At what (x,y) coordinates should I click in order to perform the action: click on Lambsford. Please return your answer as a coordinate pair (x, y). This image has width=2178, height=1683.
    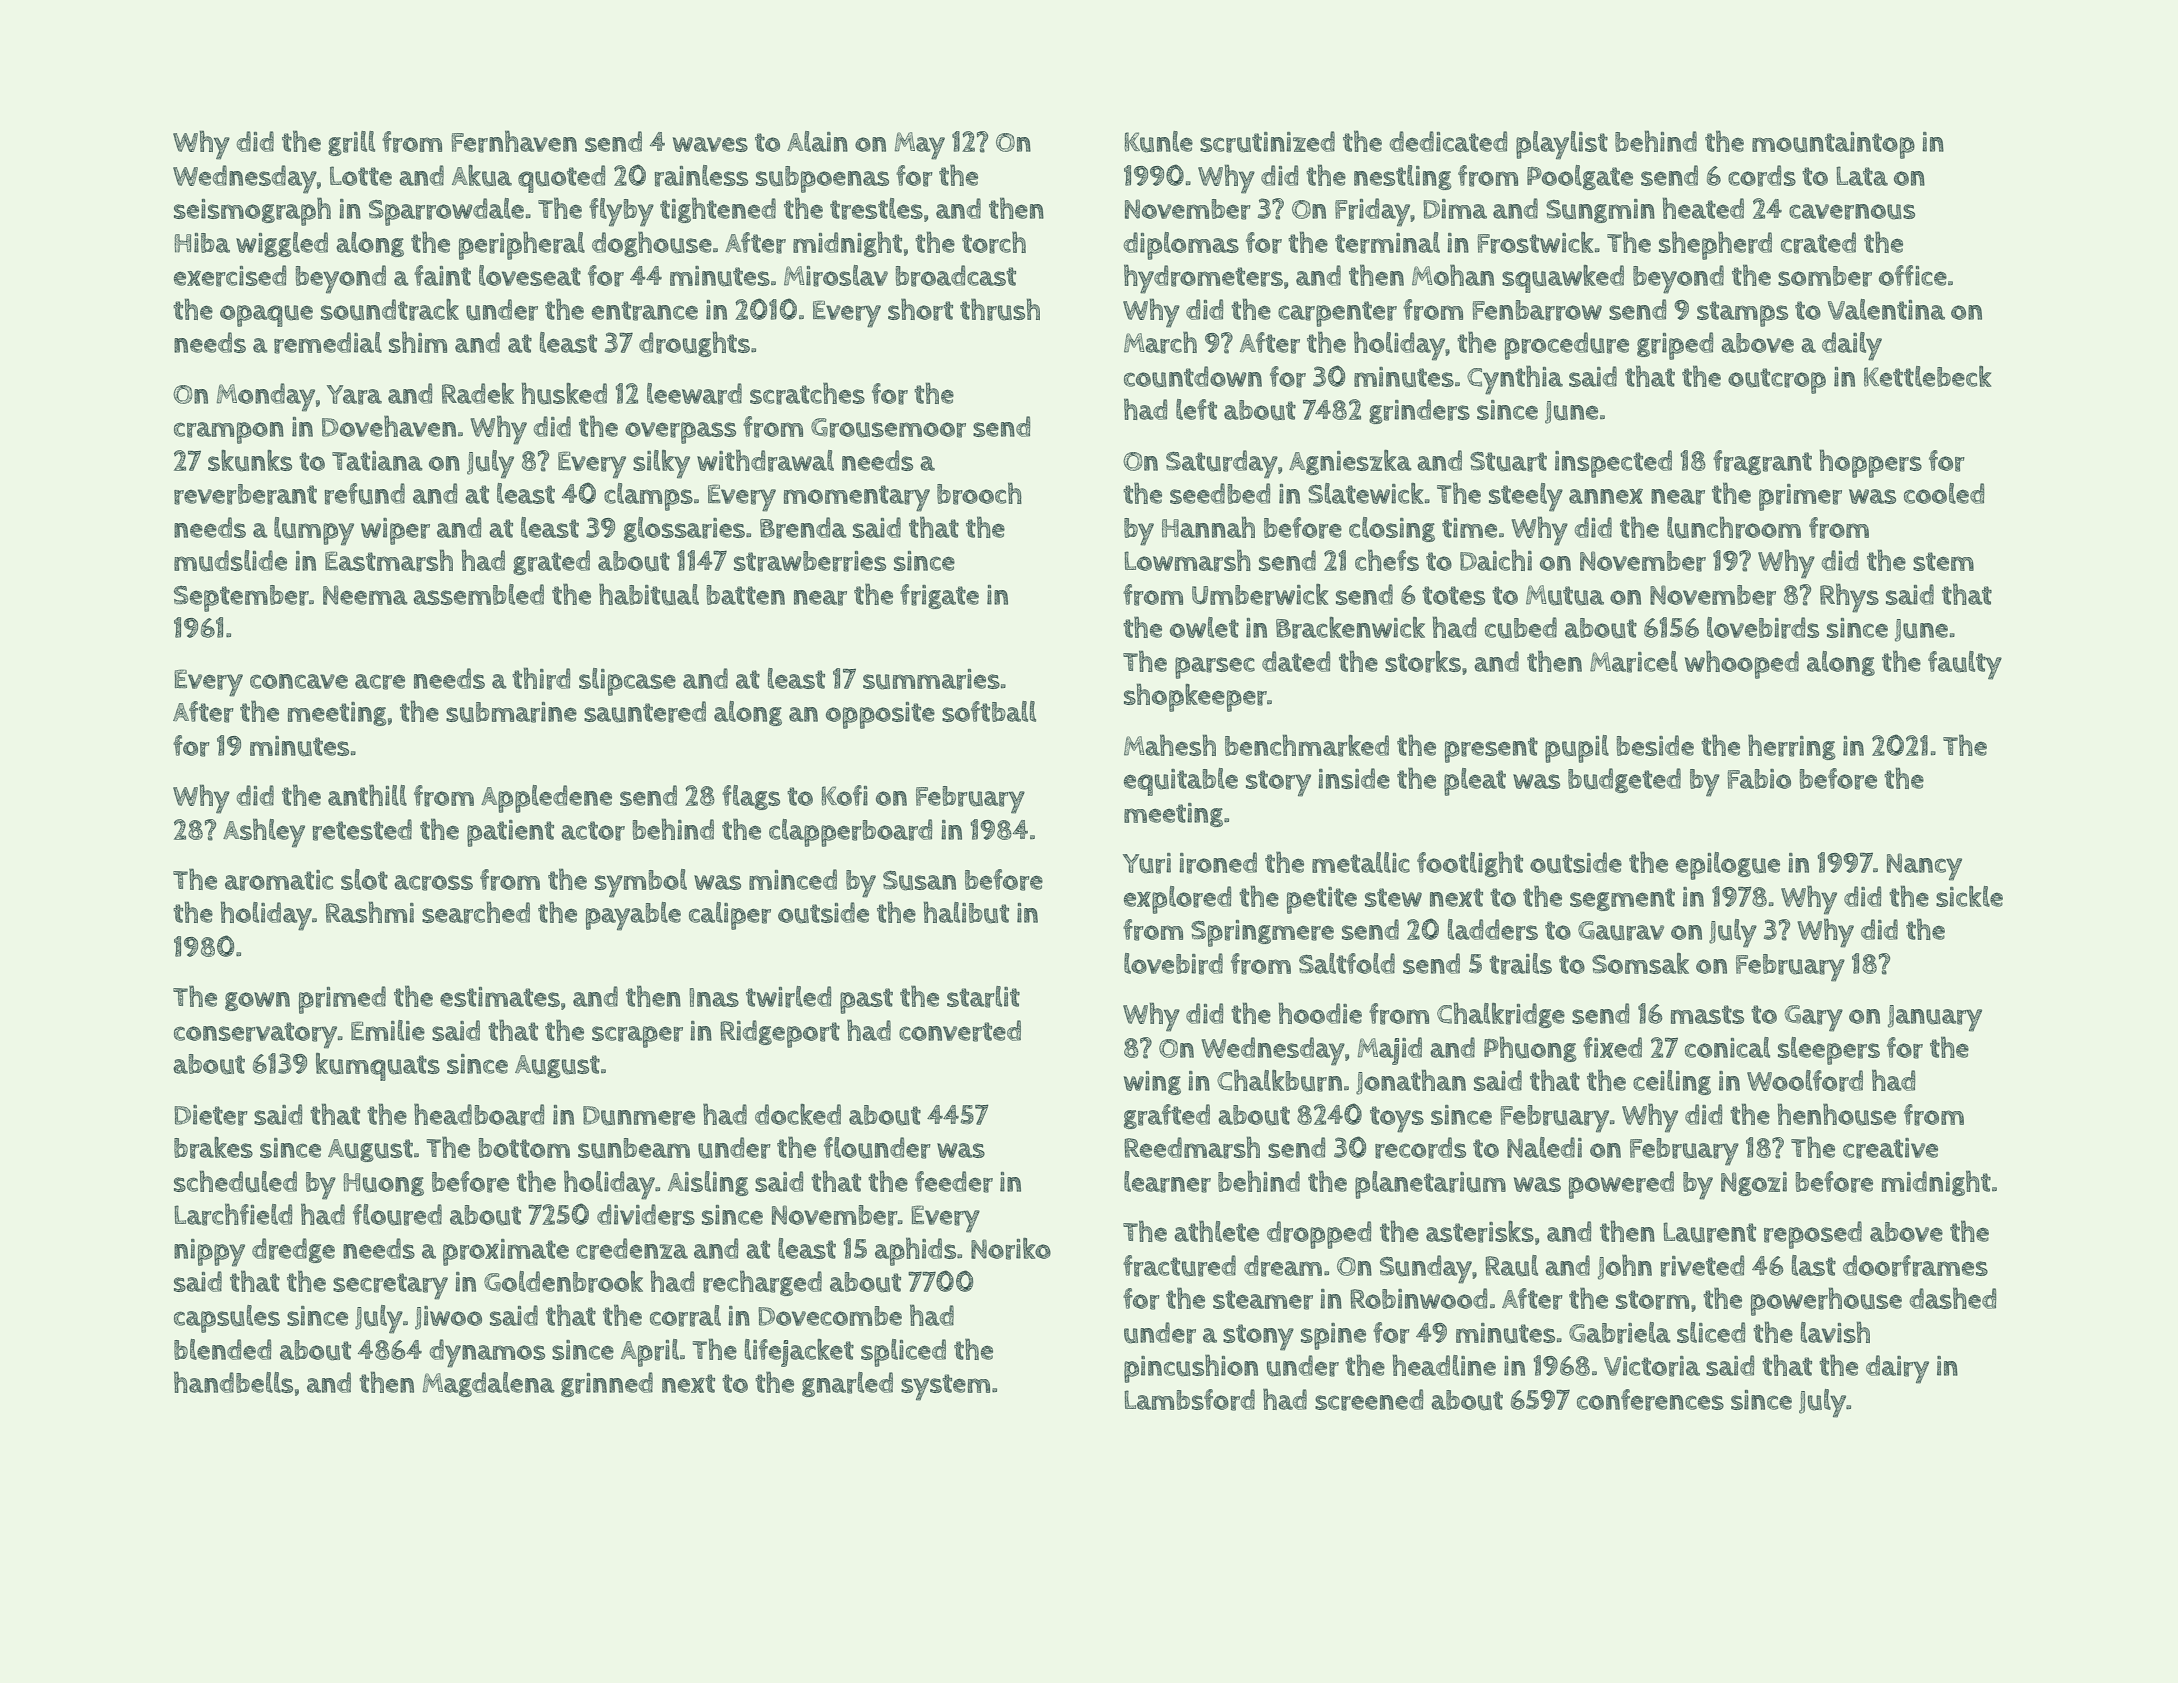
    Looking at the image, I should click on (1189, 1400).
